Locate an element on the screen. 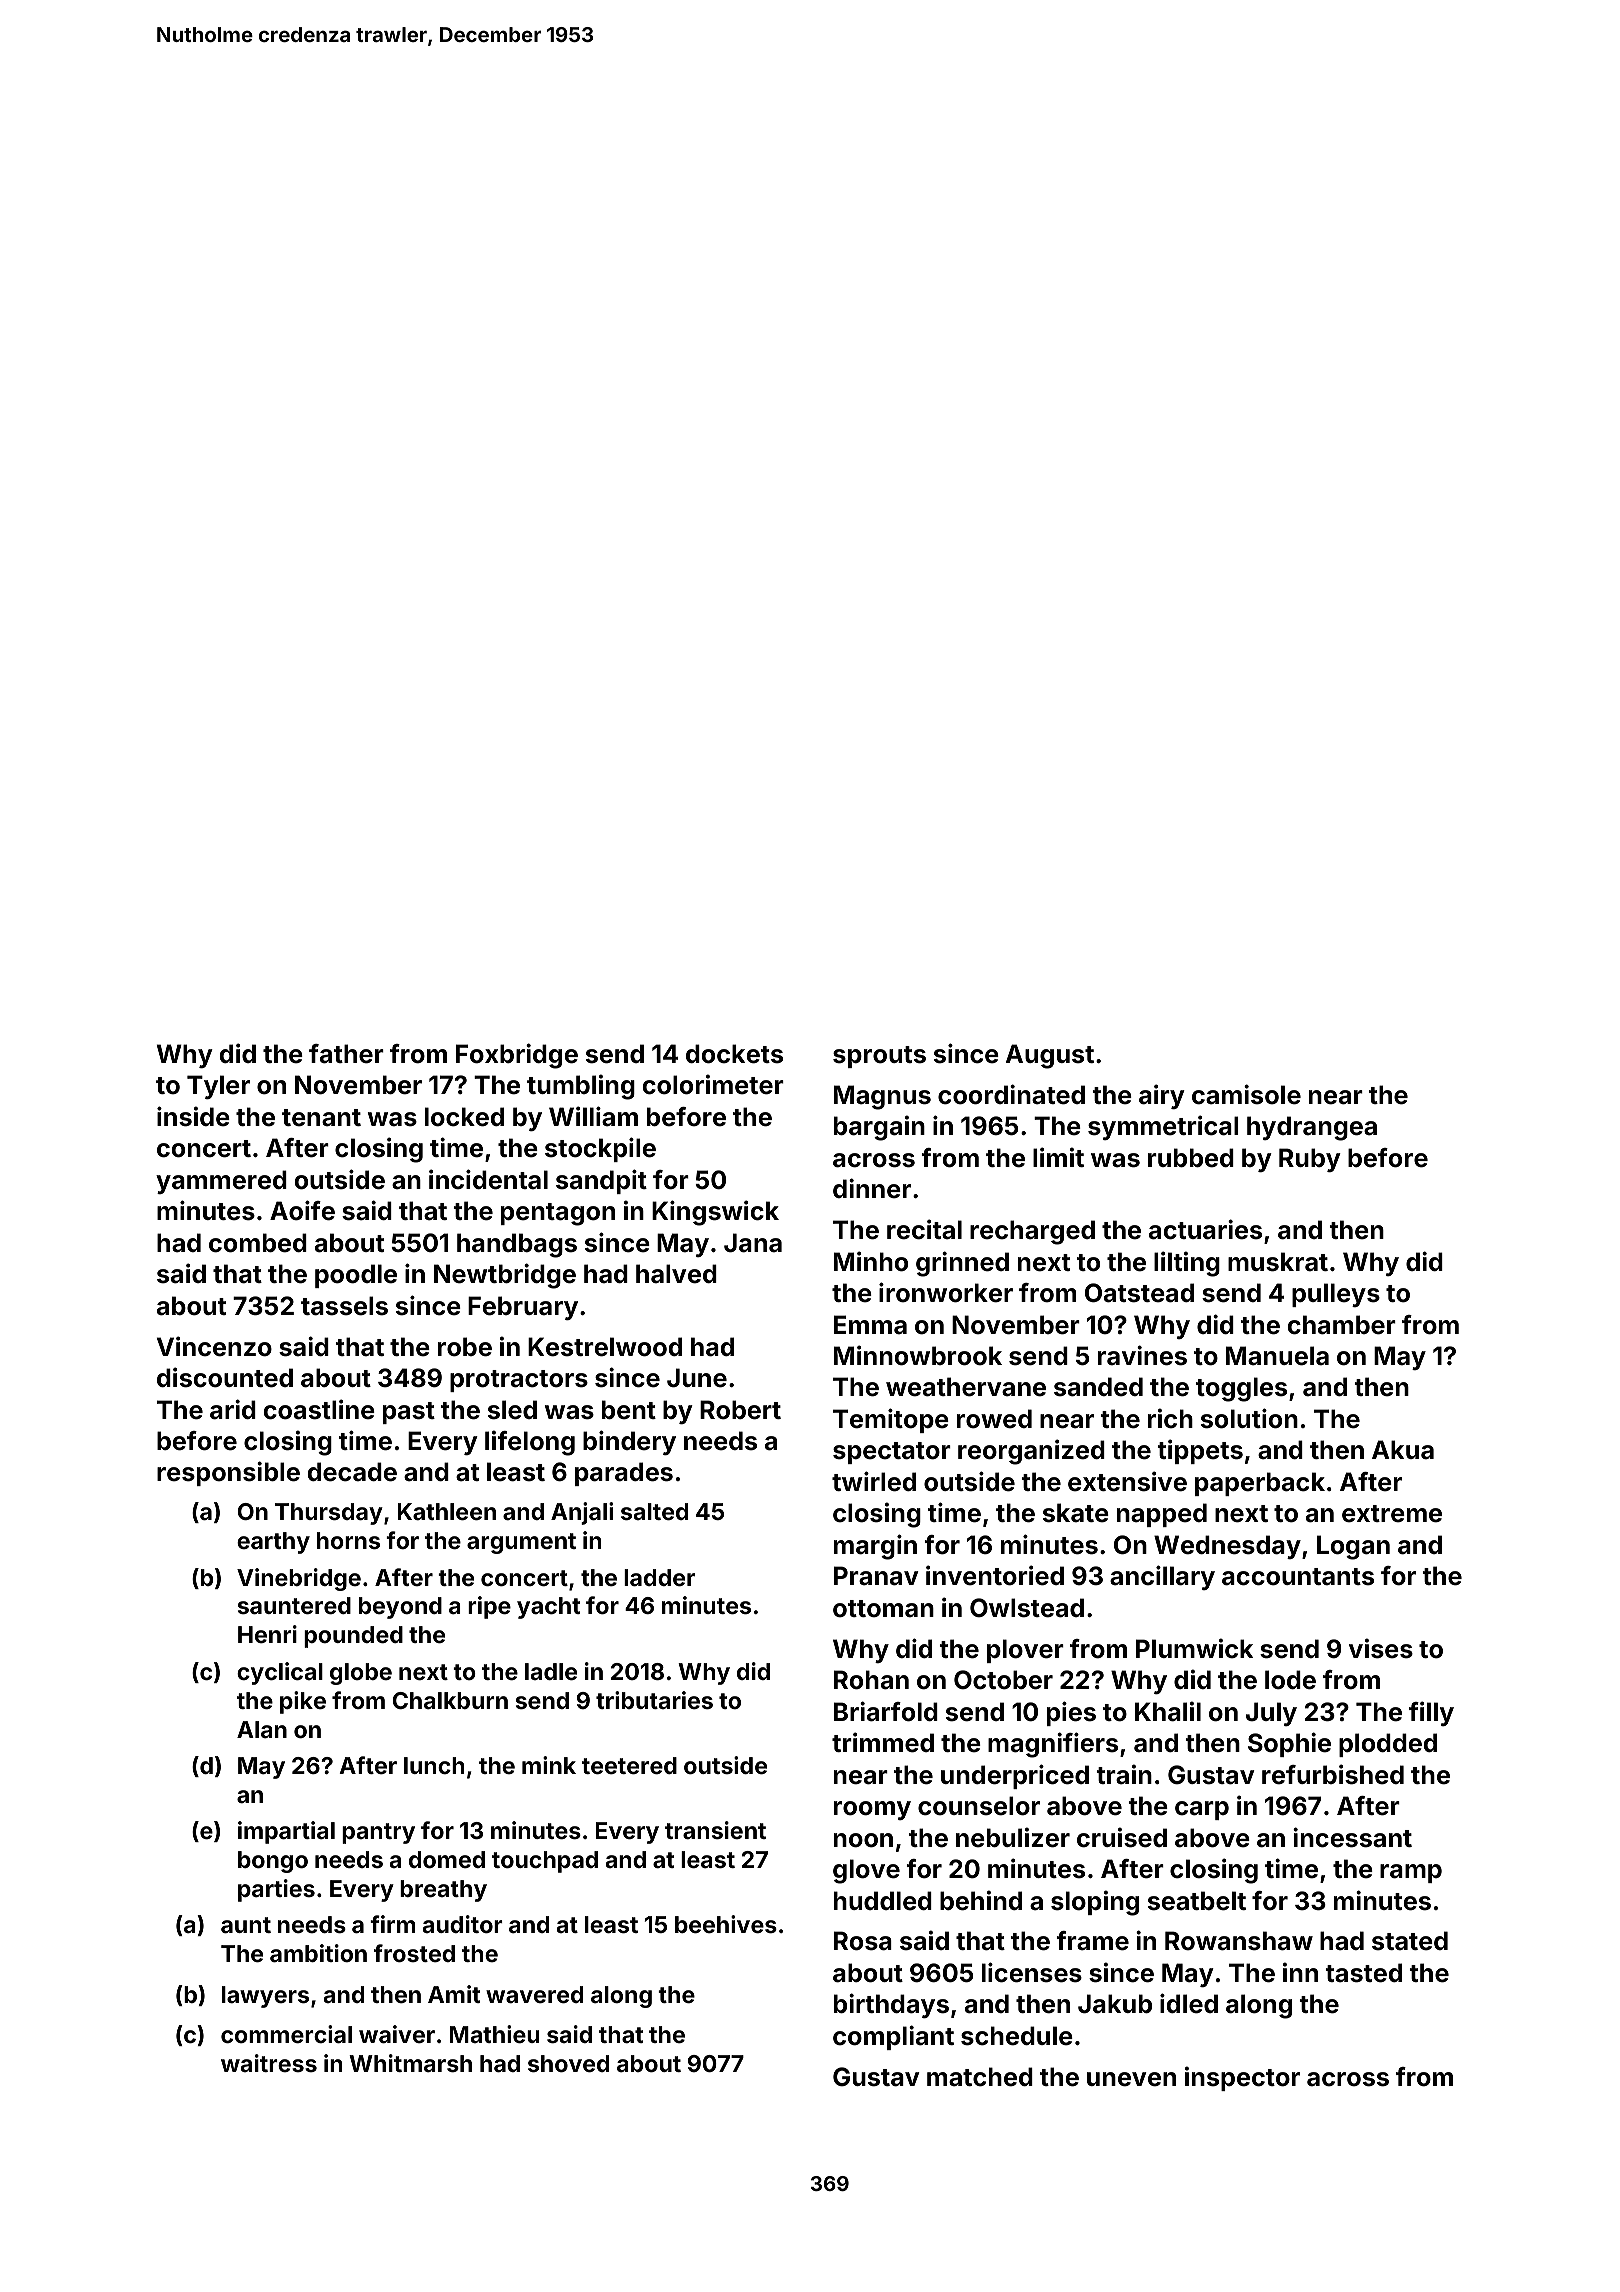 The image size is (1620, 2292). ripe is located at coordinates (489, 1607).
